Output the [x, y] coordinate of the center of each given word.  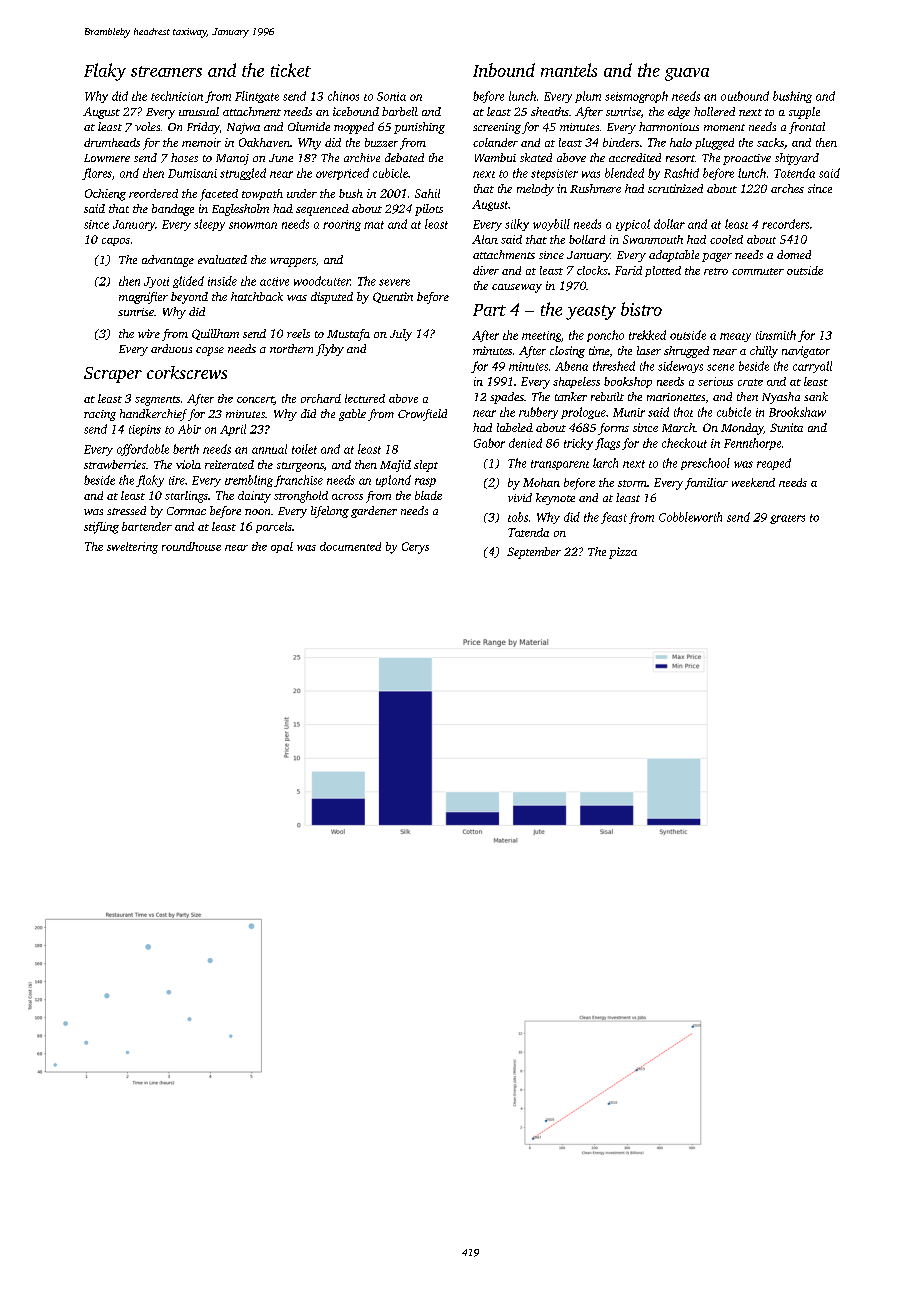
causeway [517, 288]
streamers [166, 71]
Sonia [391, 96]
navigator [806, 352]
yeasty [591, 312]
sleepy [209, 225]
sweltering [132, 548]
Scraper [113, 375]
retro [716, 271]
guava [687, 74]
